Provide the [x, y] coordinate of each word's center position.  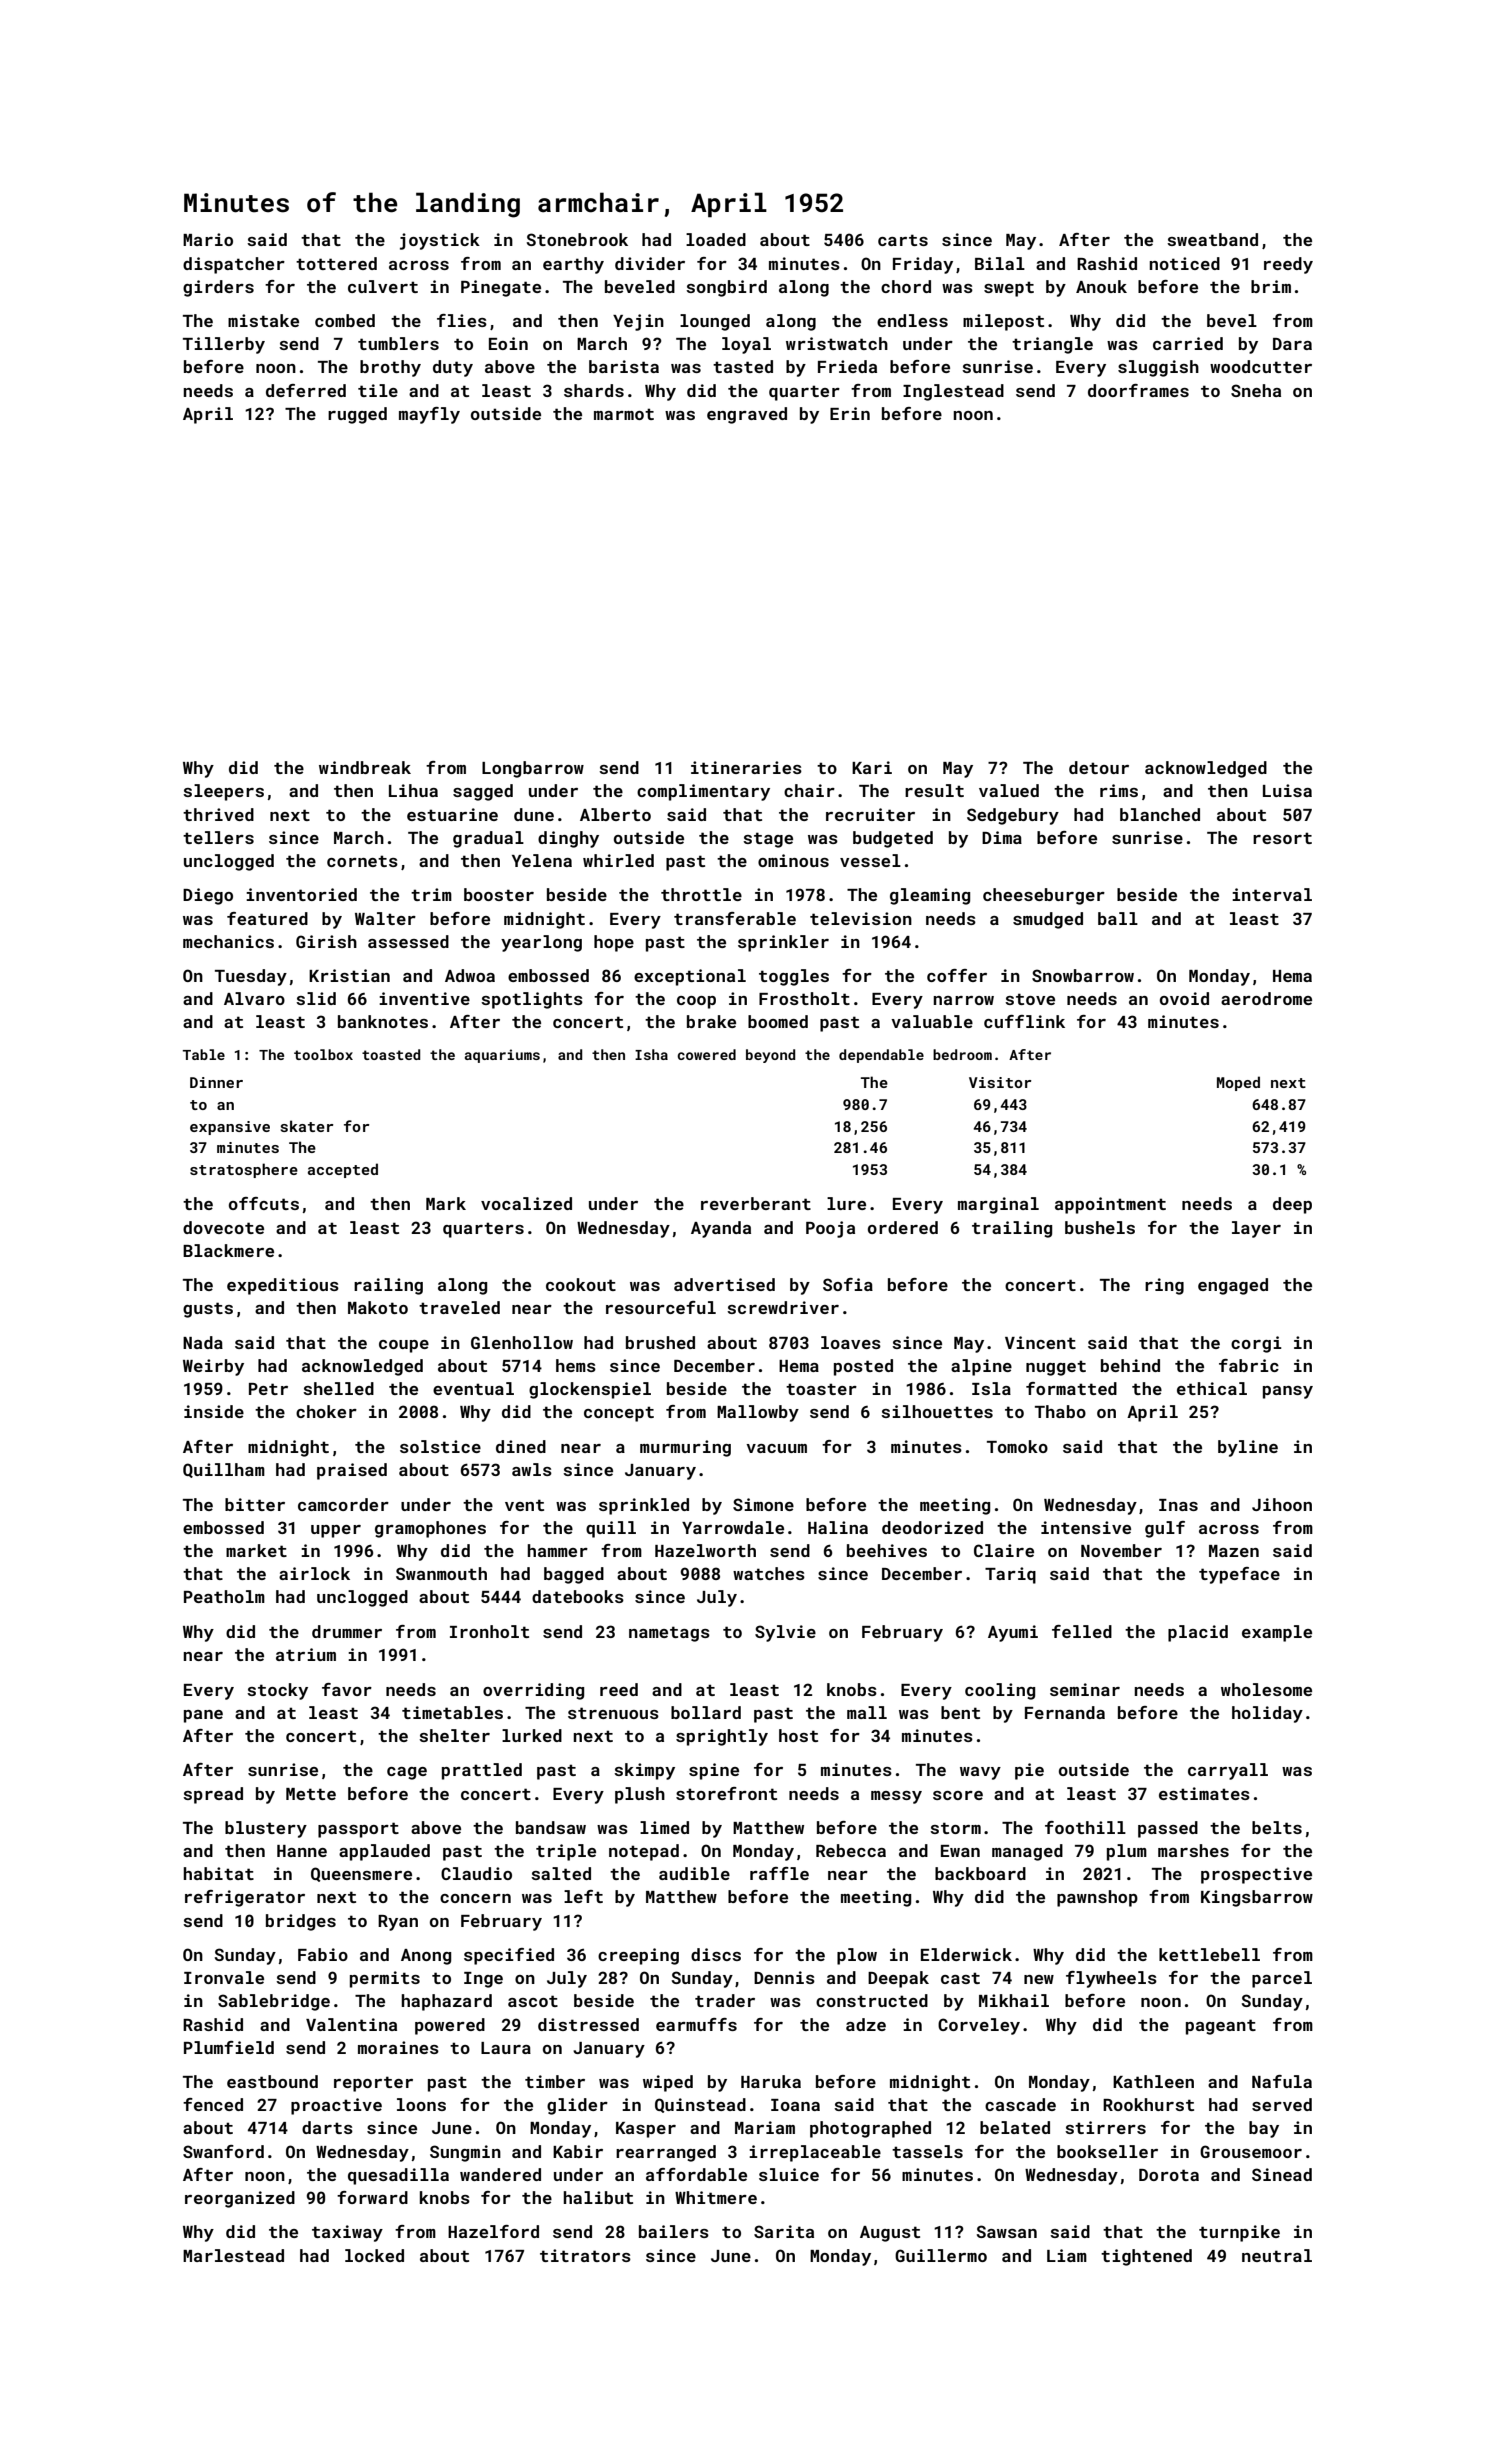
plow [857, 1956]
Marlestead [233, 2255]
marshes [1193, 1850]
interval [1272, 894]
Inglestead [953, 392]
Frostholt [804, 998]
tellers [218, 837]
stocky [277, 1691]
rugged [357, 415]
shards [594, 390]
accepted [343, 1170]
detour [1099, 767]
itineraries [746, 767]
